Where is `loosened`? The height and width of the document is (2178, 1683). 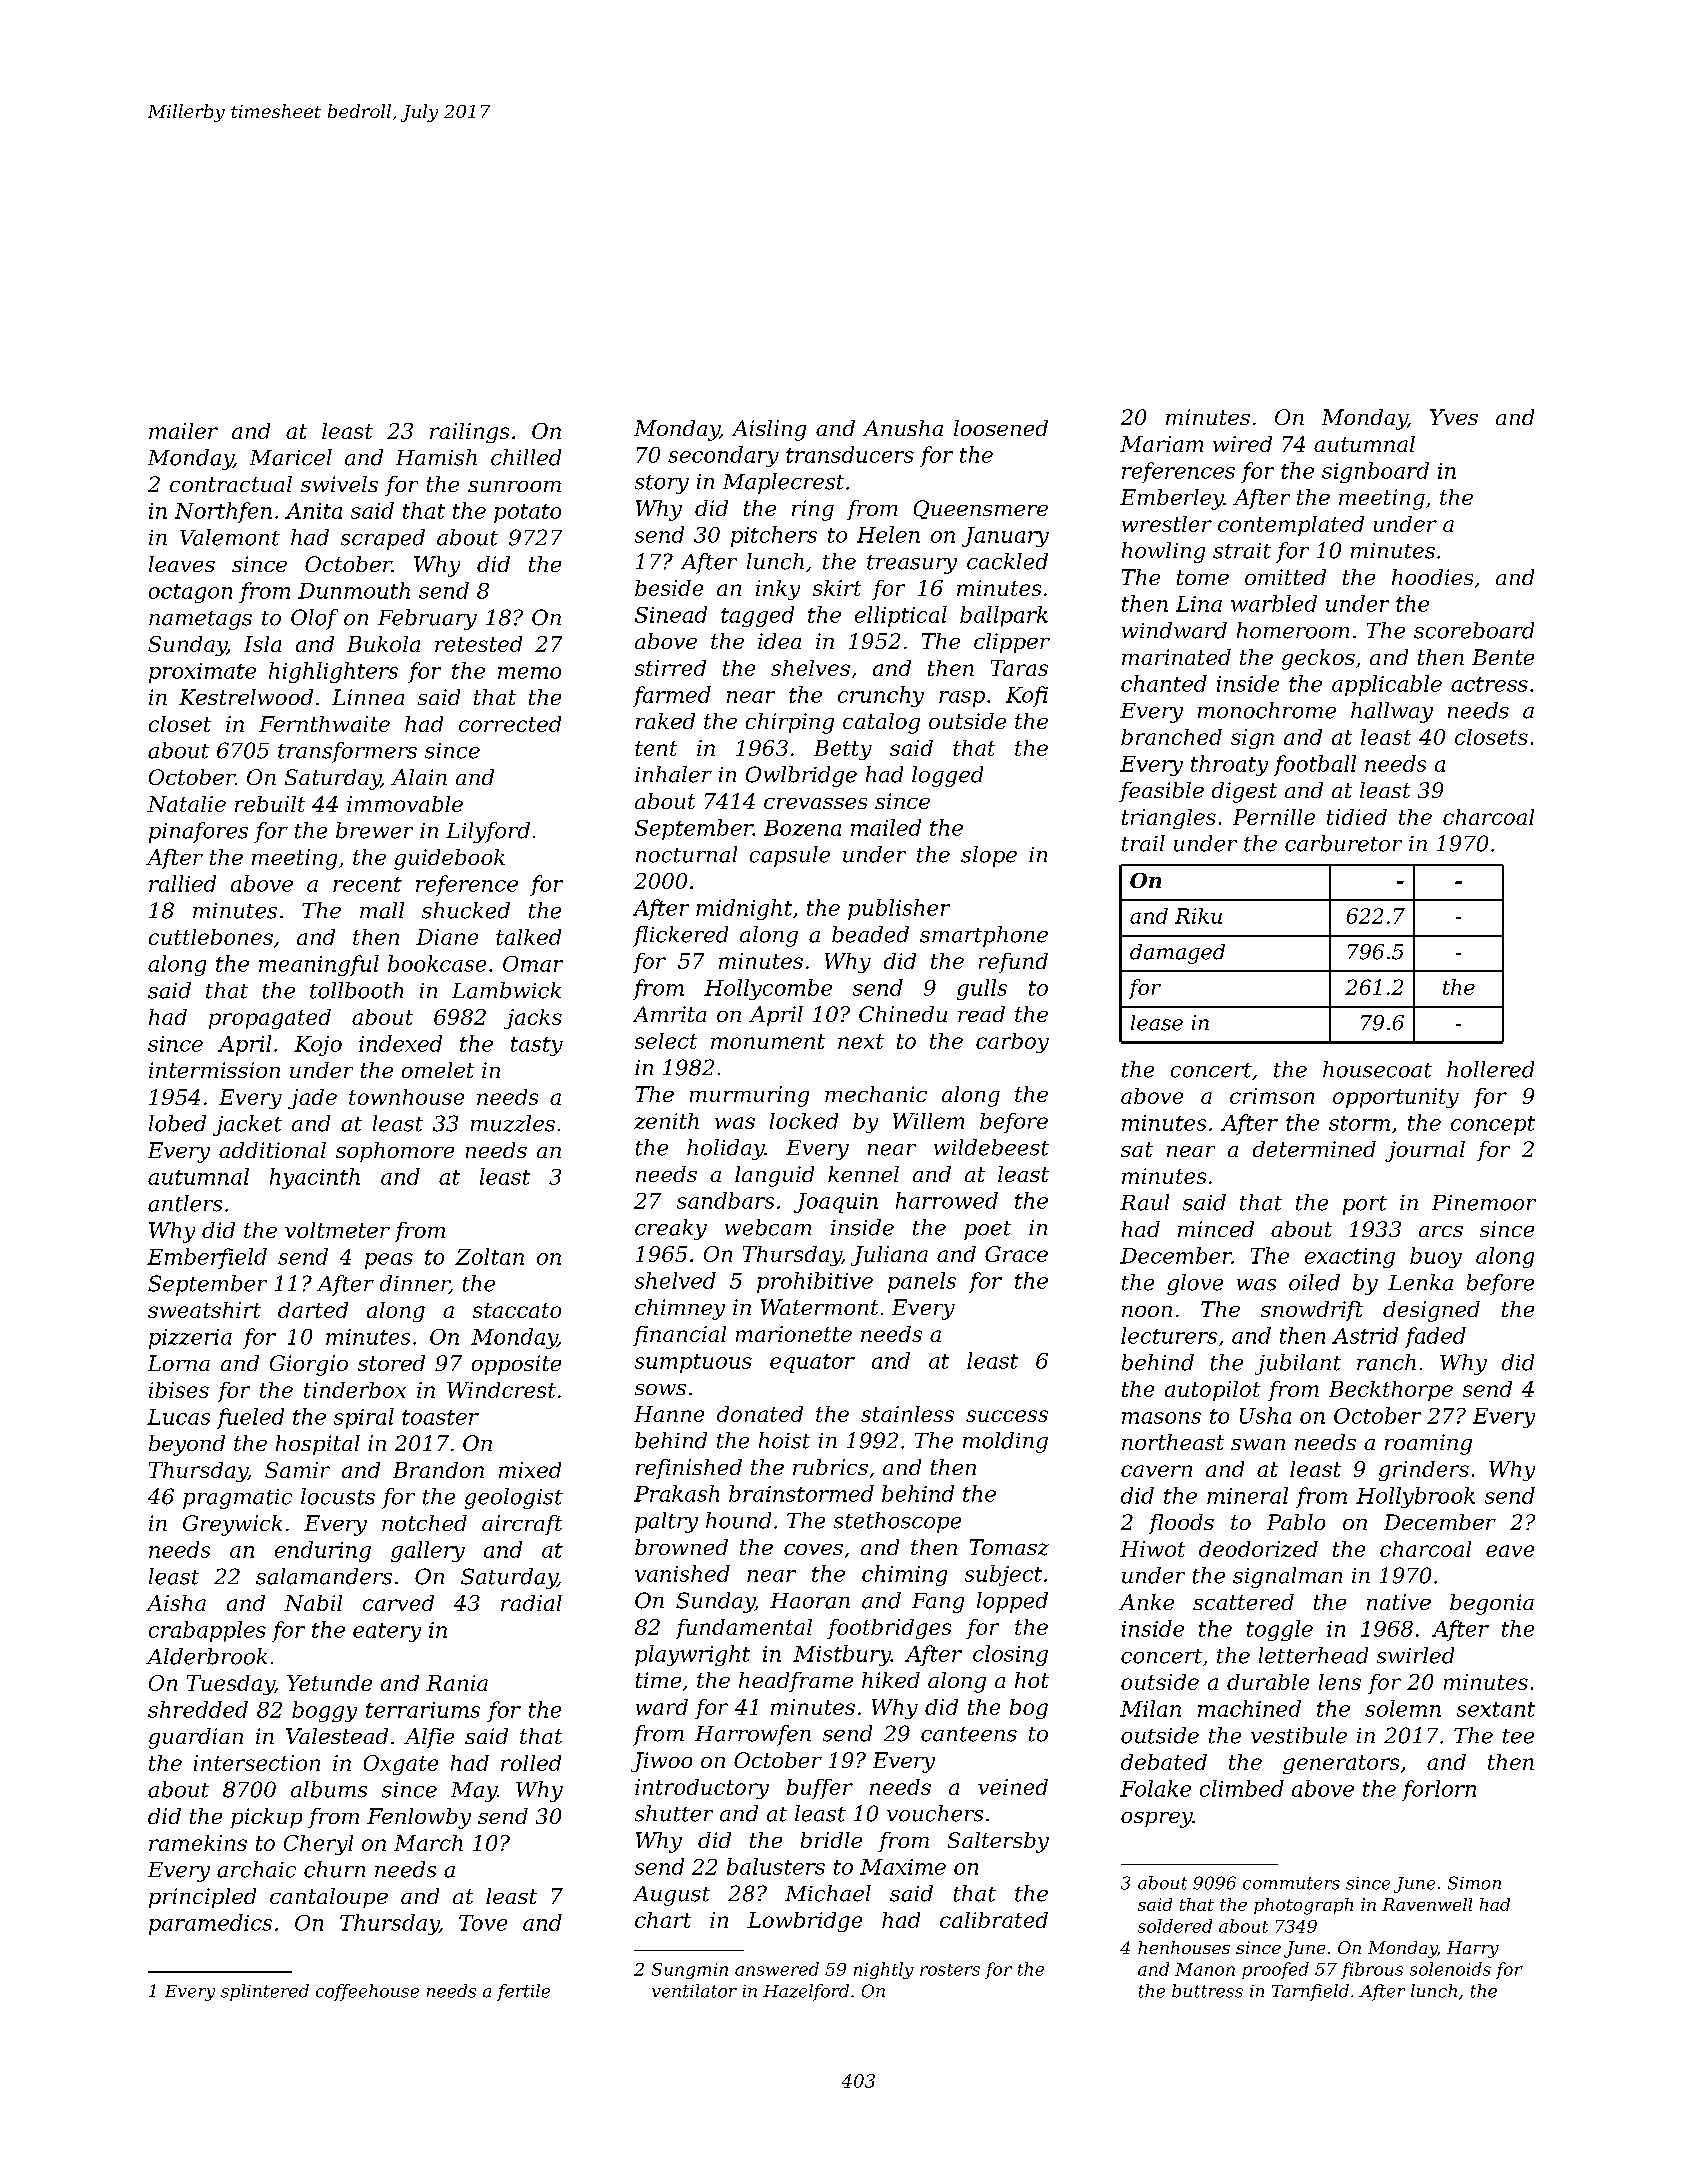
loosened is located at coordinates (1001, 428).
